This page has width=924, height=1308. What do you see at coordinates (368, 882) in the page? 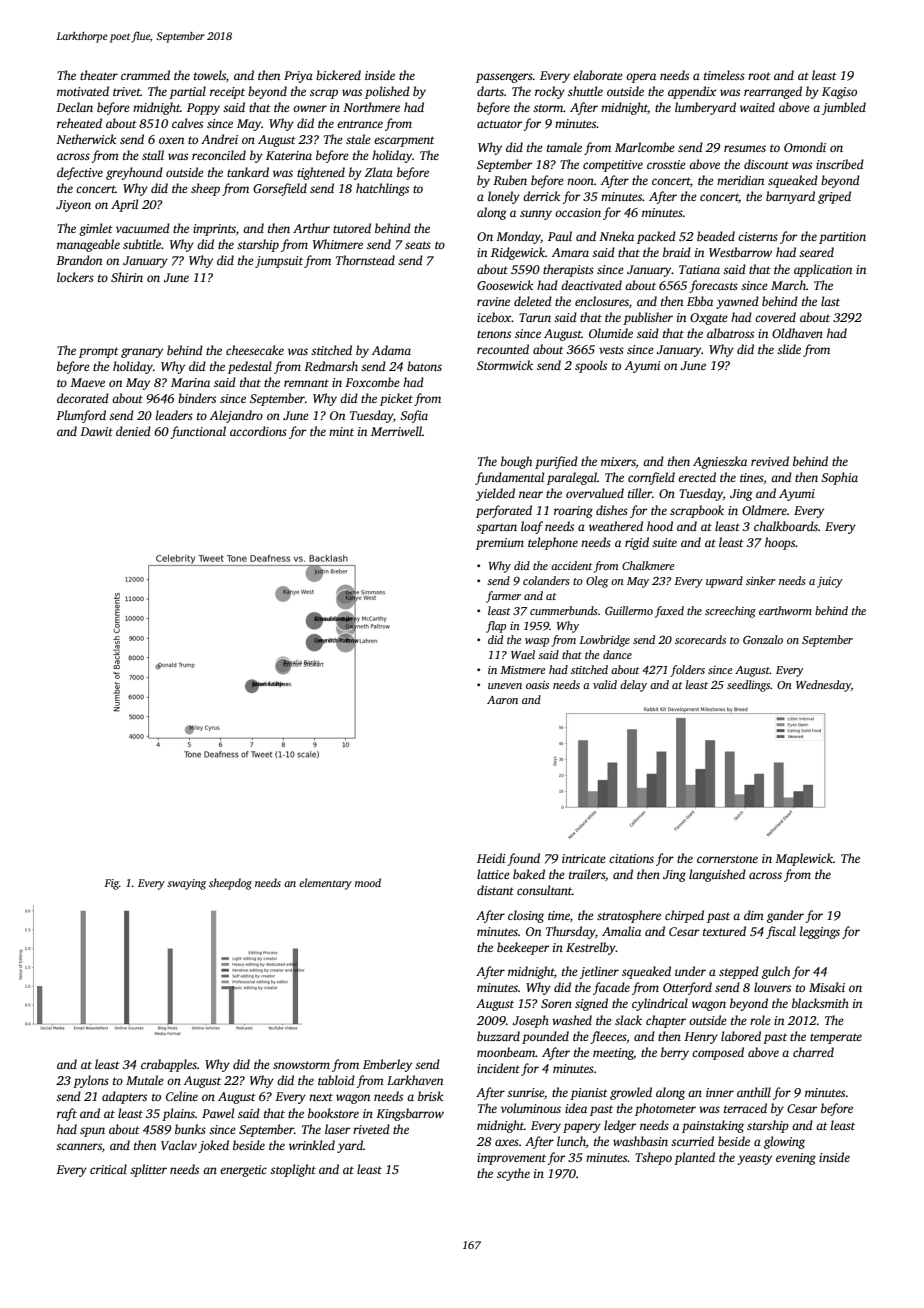
I see `mood` at bounding box center [368, 882].
